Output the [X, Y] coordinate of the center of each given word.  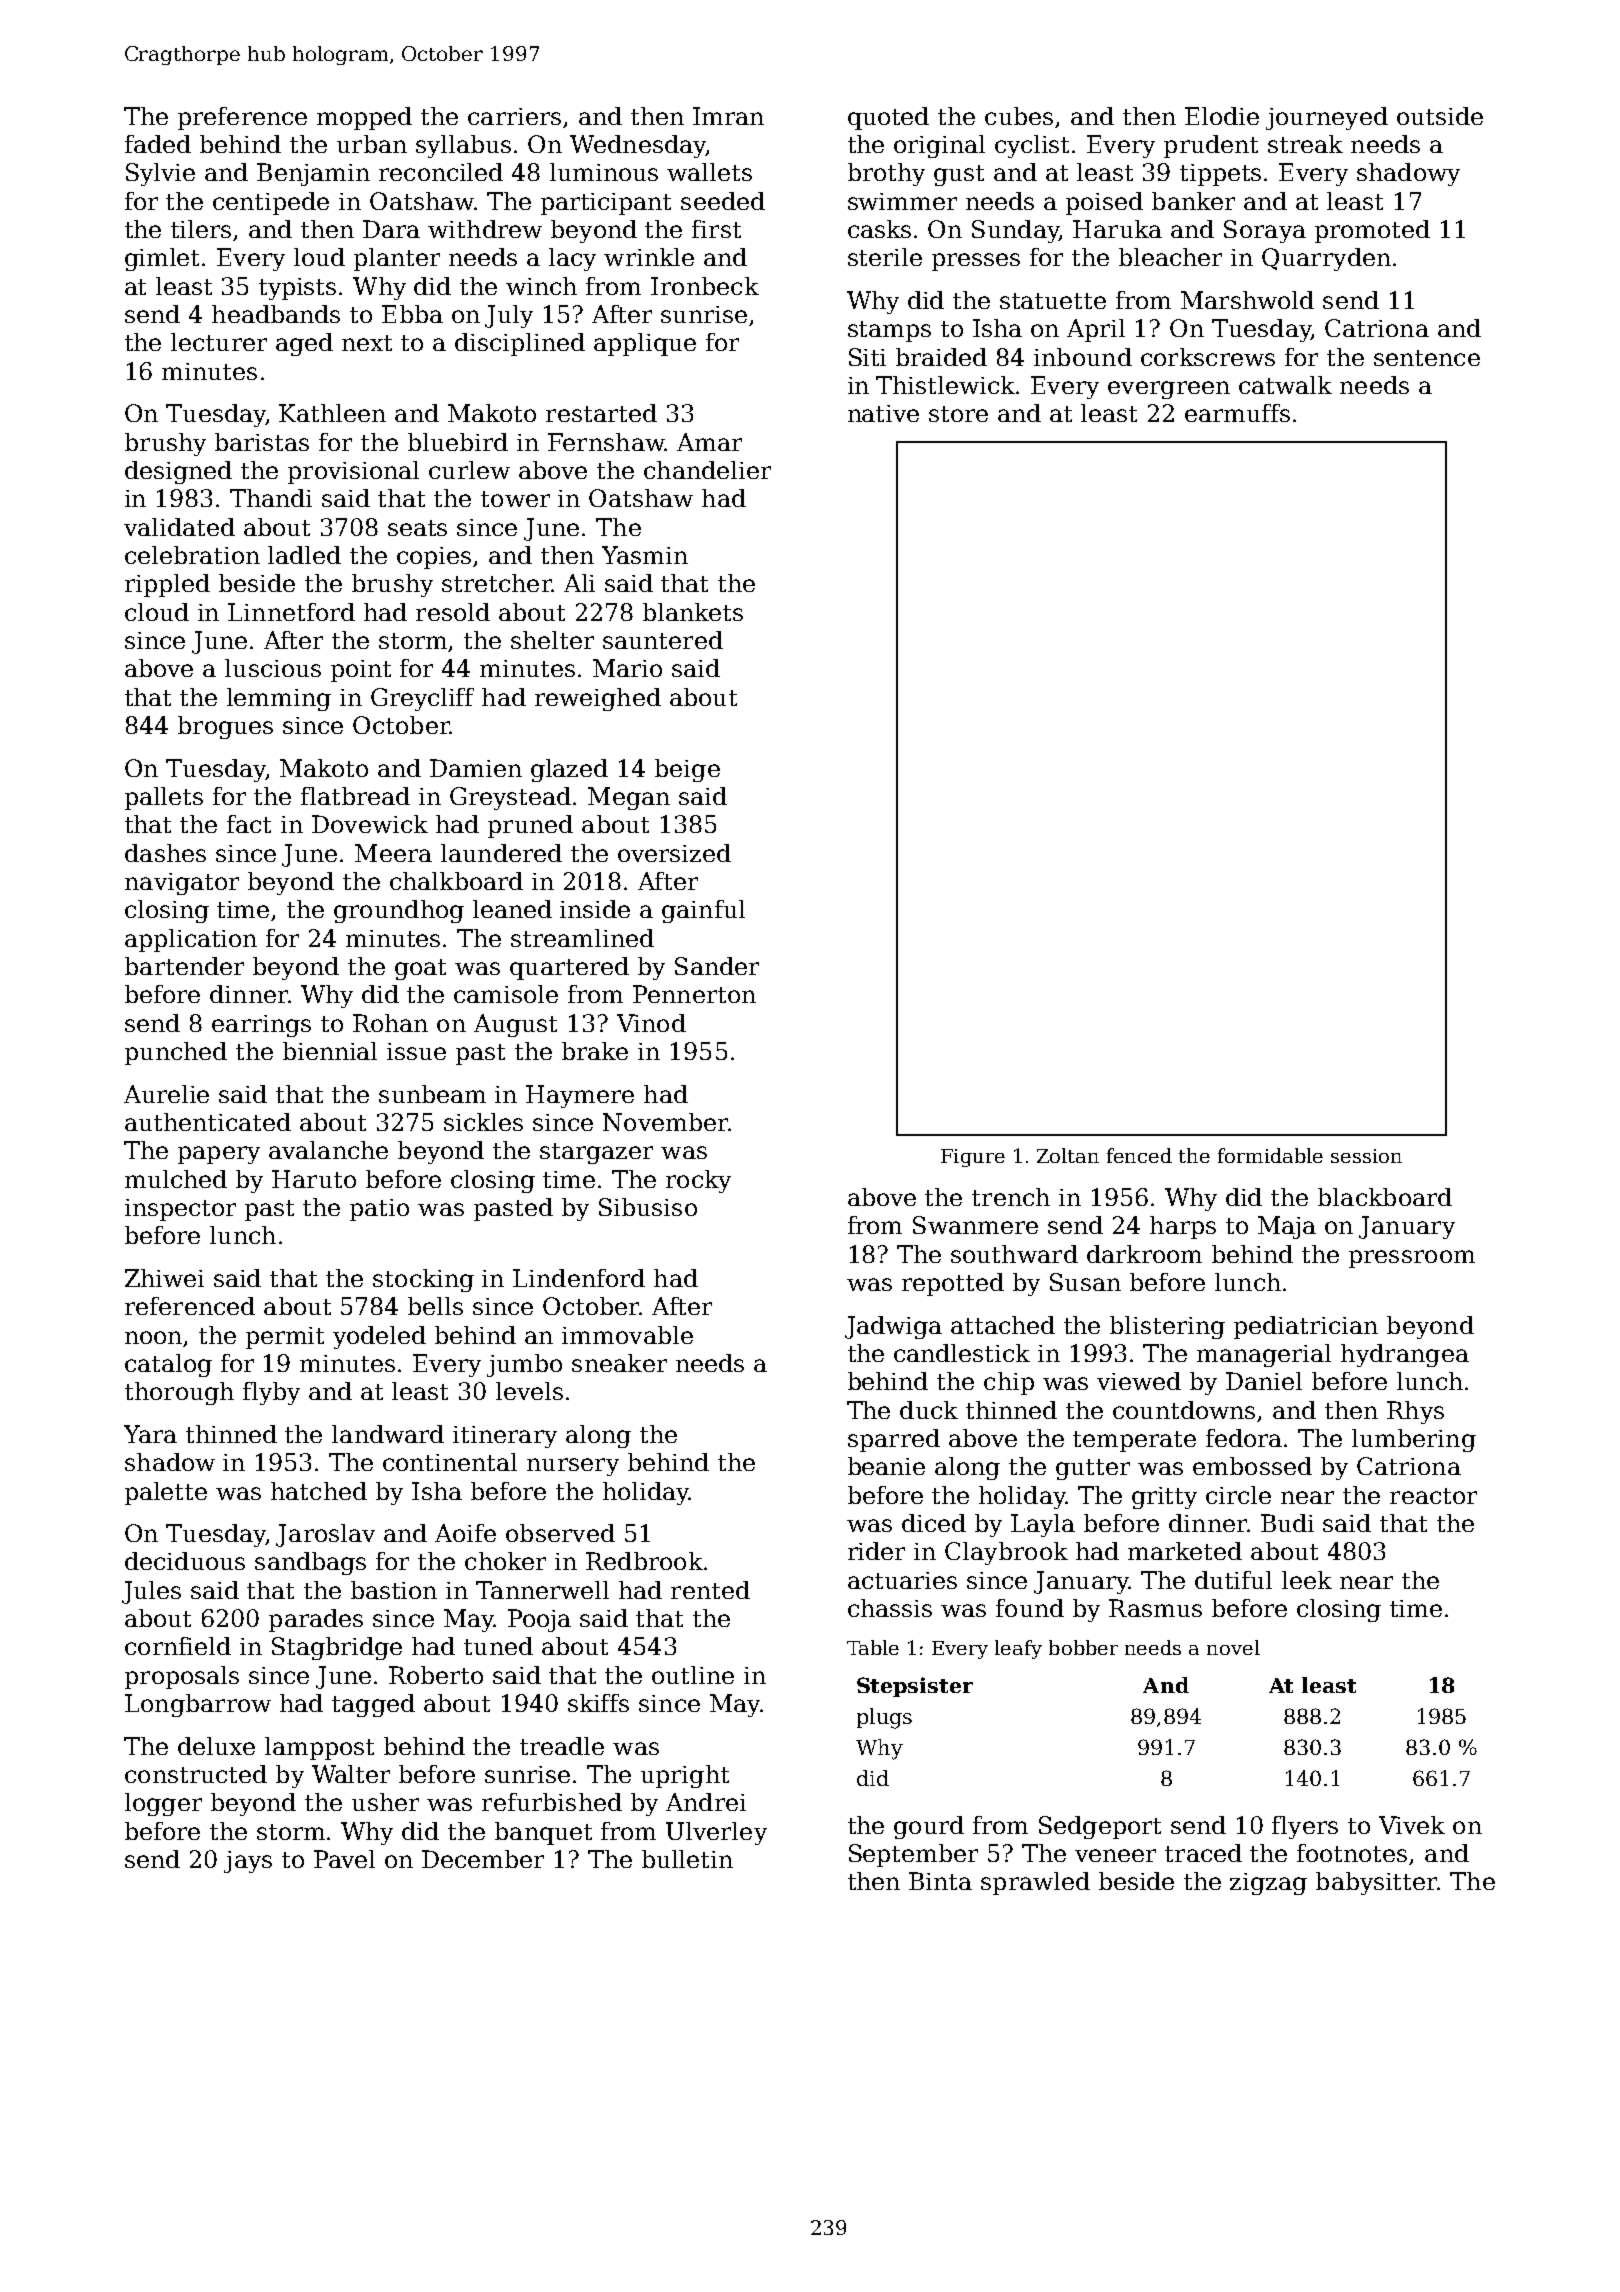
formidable [1270, 1155]
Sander [717, 966]
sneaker [619, 1363]
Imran [728, 116]
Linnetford [291, 612]
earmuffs [1237, 413]
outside [1440, 116]
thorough [179, 1393]
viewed [1139, 1381]
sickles [483, 1122]
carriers [514, 116]
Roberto [436, 1675]
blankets [693, 612]
